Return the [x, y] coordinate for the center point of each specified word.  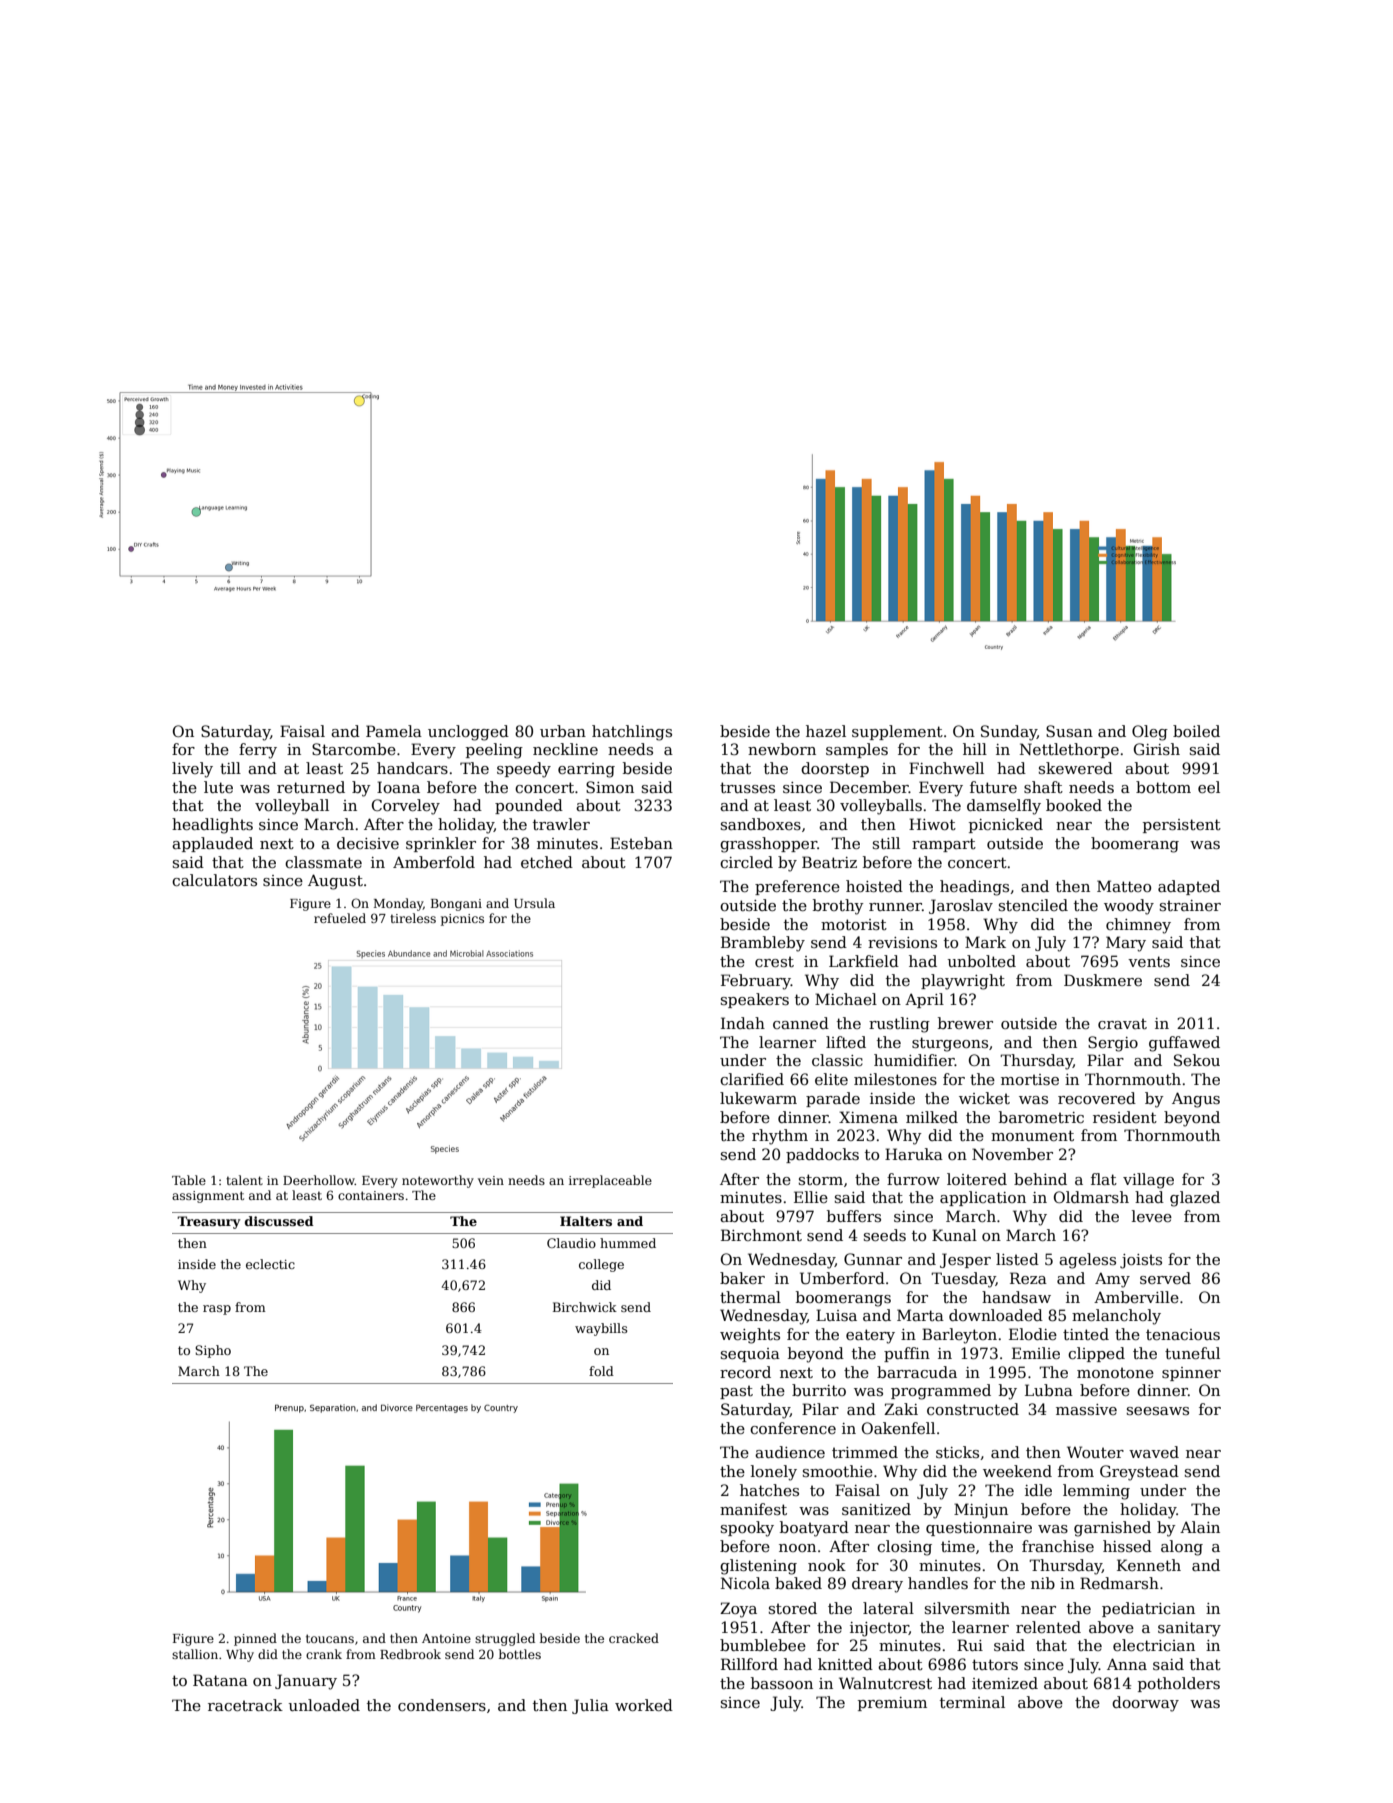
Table [189, 1180]
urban [563, 731]
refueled [340, 918]
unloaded [324, 1705]
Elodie [1033, 1334]
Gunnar [873, 1259]
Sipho [213, 1351]
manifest [753, 1509]
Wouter [1095, 1452]
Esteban [641, 843]
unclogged [468, 733]
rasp [217, 1310]
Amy [1112, 1280]
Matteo [1124, 886]
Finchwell [946, 768]
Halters [586, 1221]
